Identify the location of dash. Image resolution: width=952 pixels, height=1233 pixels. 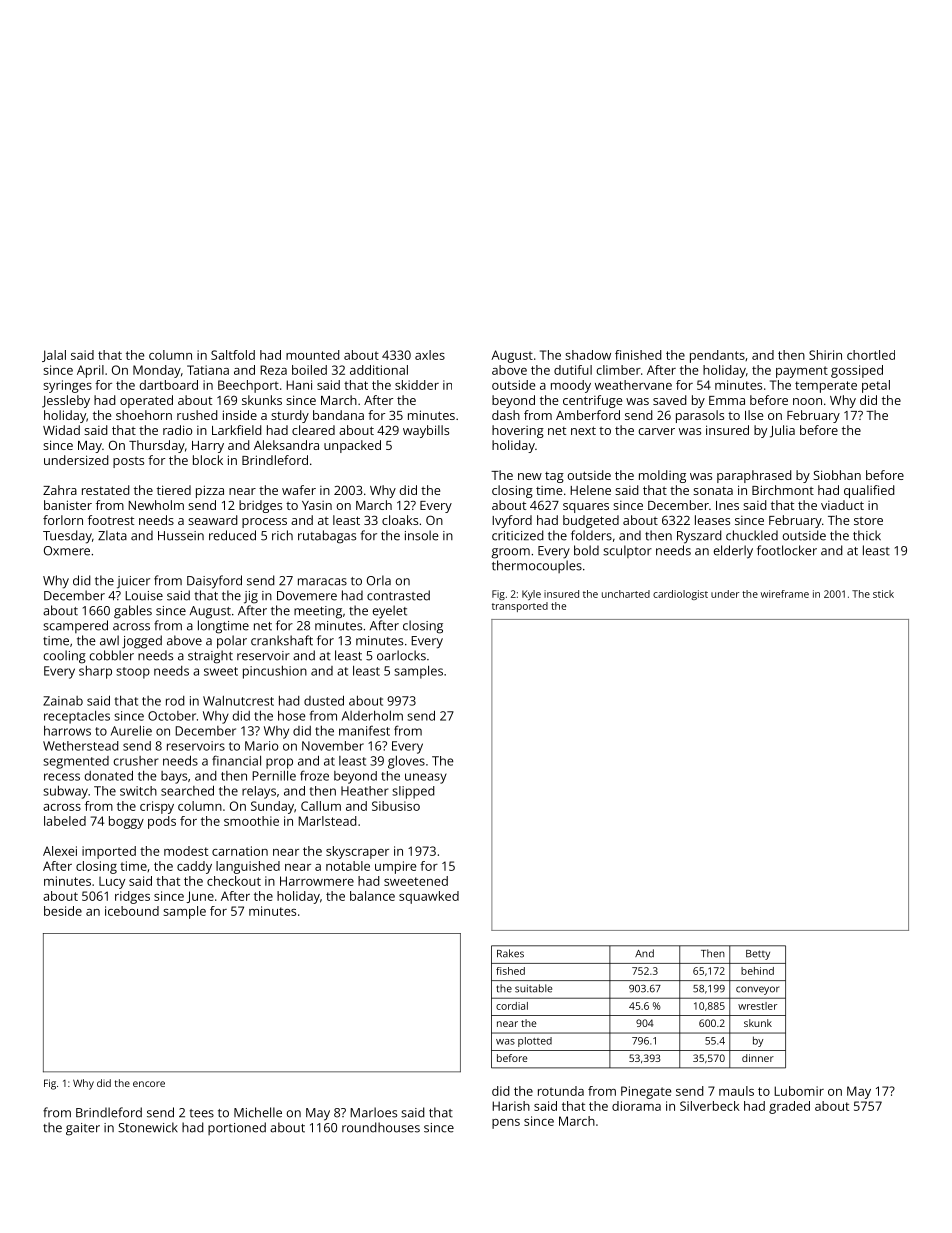
(506, 415).
